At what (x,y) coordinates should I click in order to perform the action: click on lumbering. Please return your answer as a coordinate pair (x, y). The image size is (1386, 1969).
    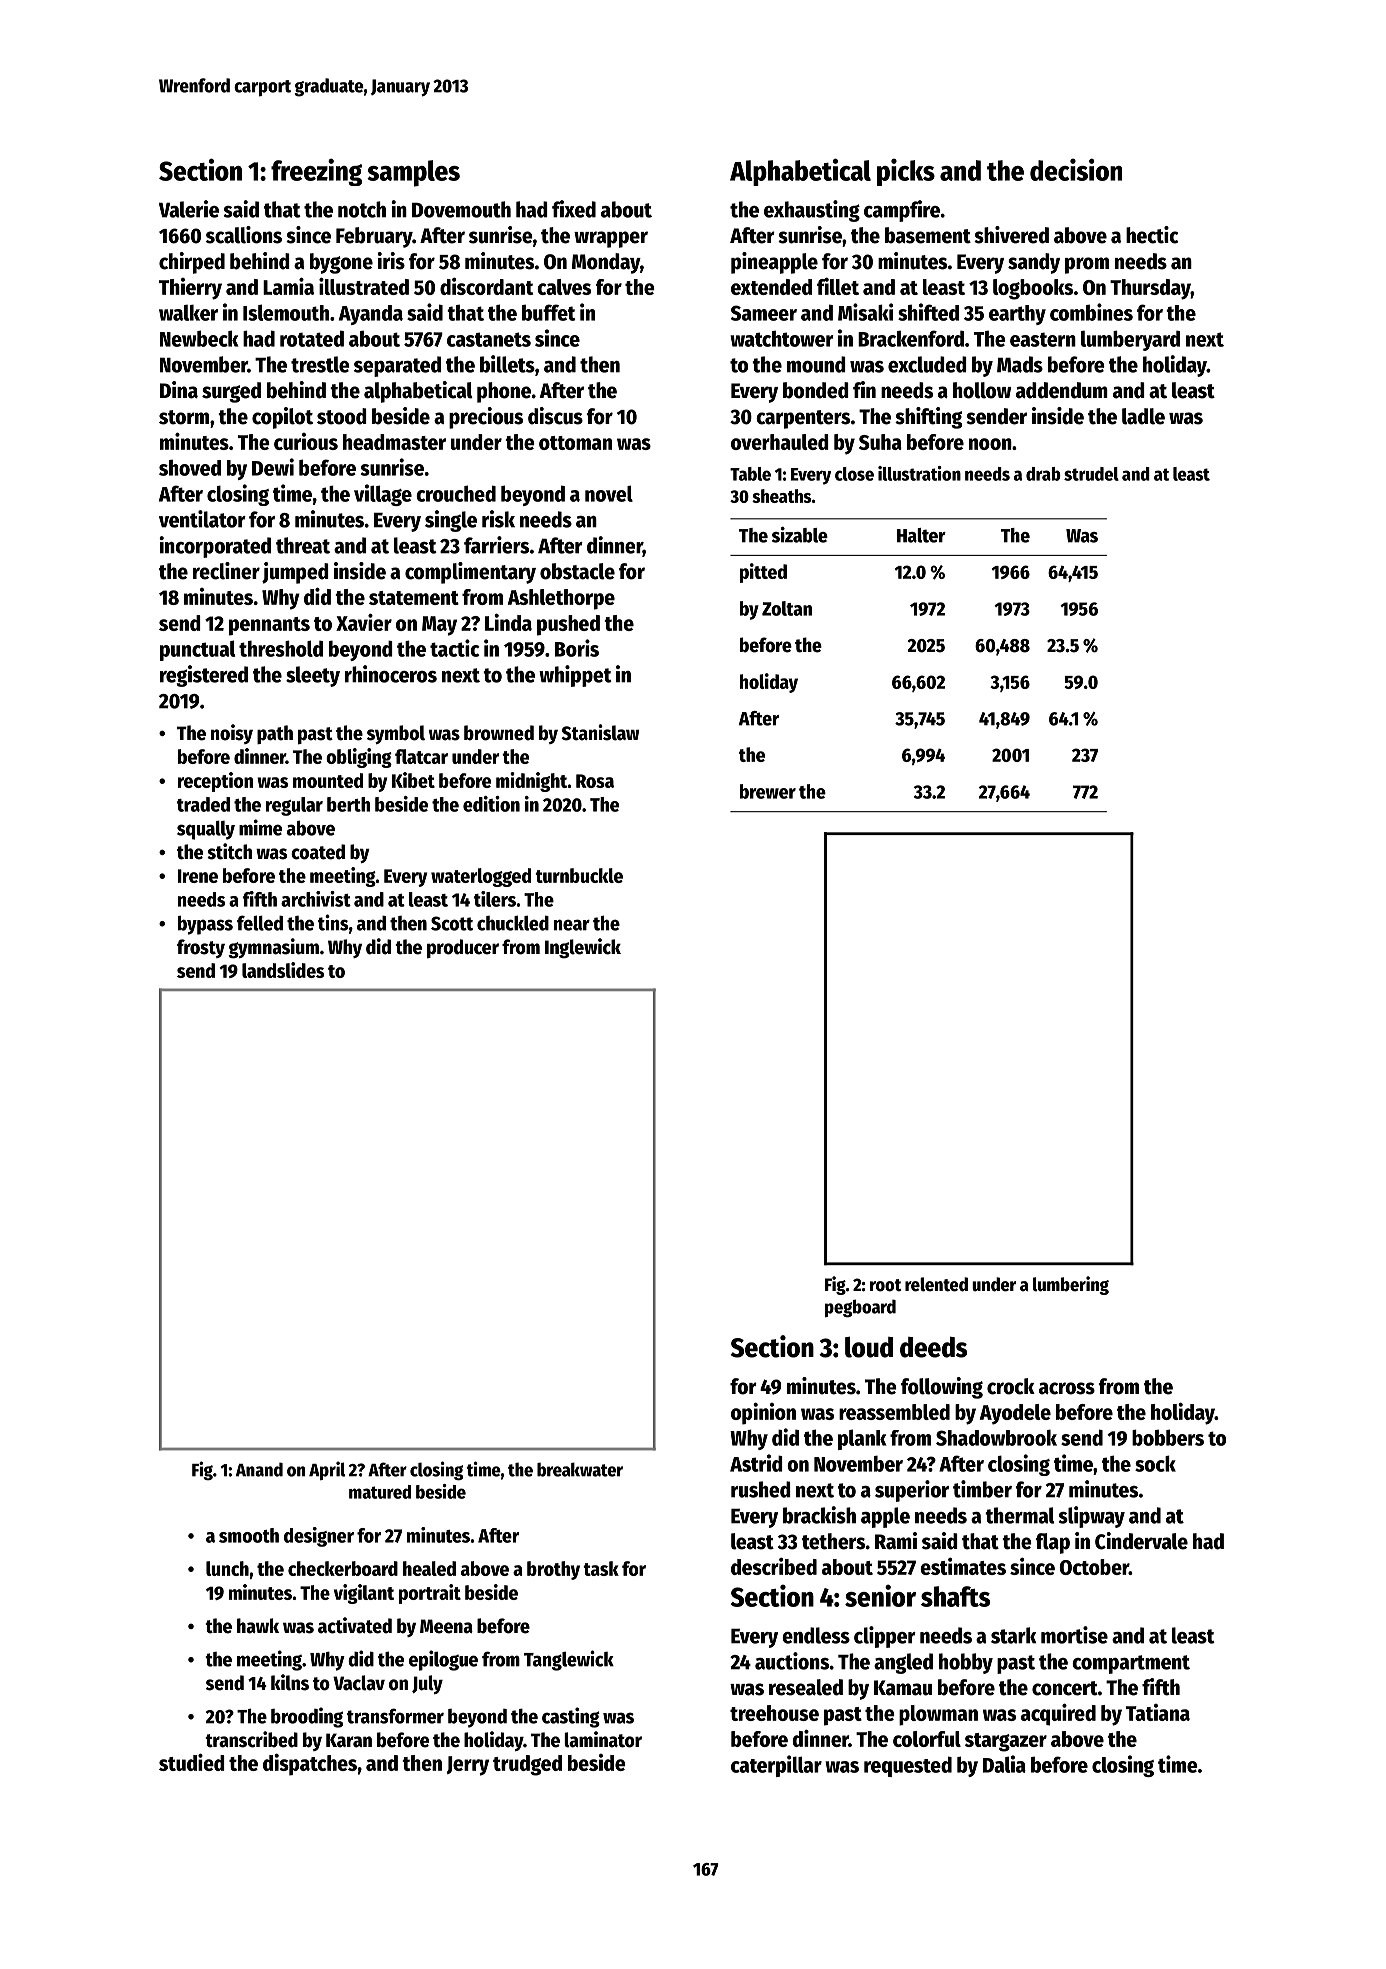
    Looking at the image, I should click on (1071, 1285).
